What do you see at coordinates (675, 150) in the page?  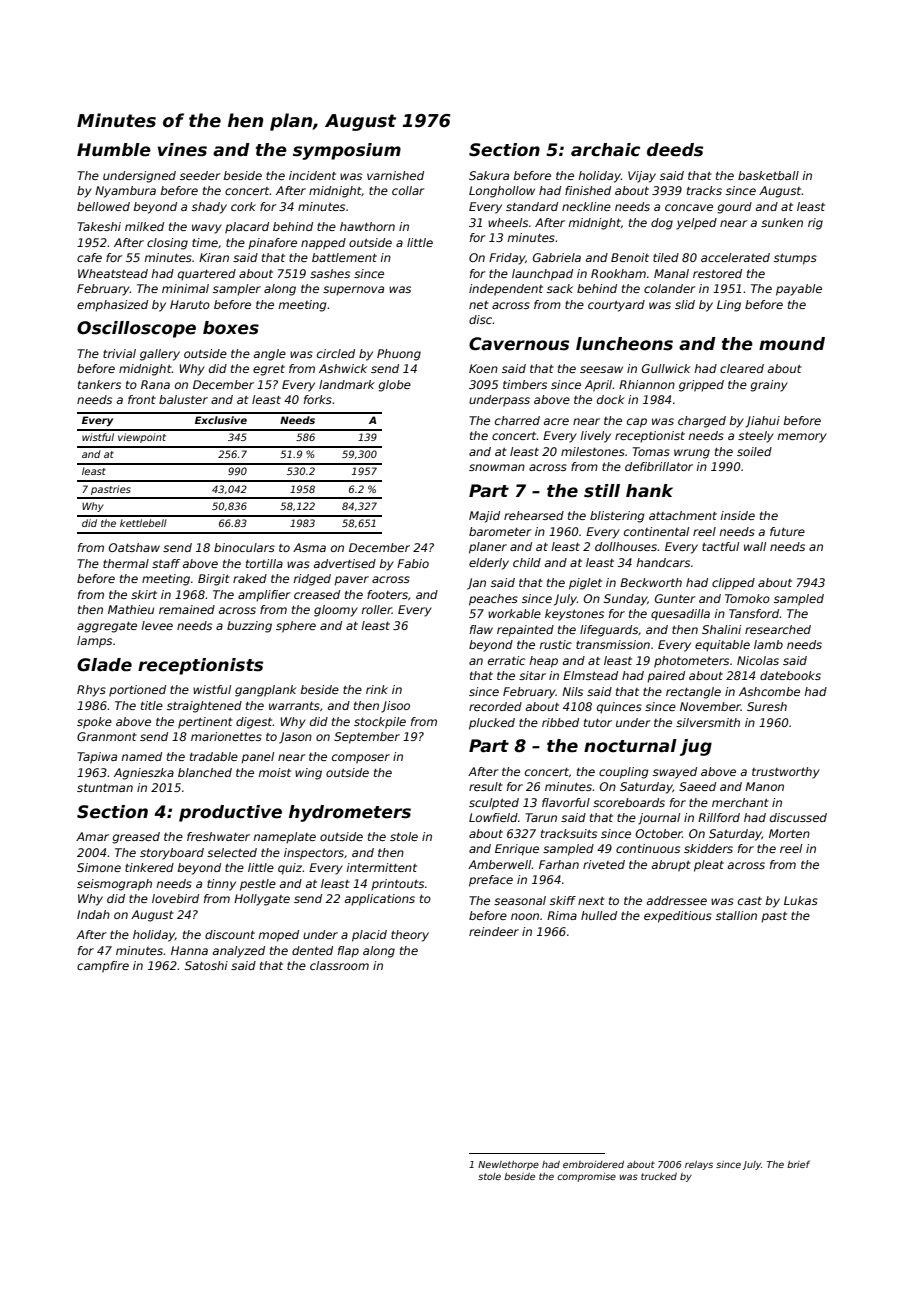 I see `deeds` at bounding box center [675, 150].
